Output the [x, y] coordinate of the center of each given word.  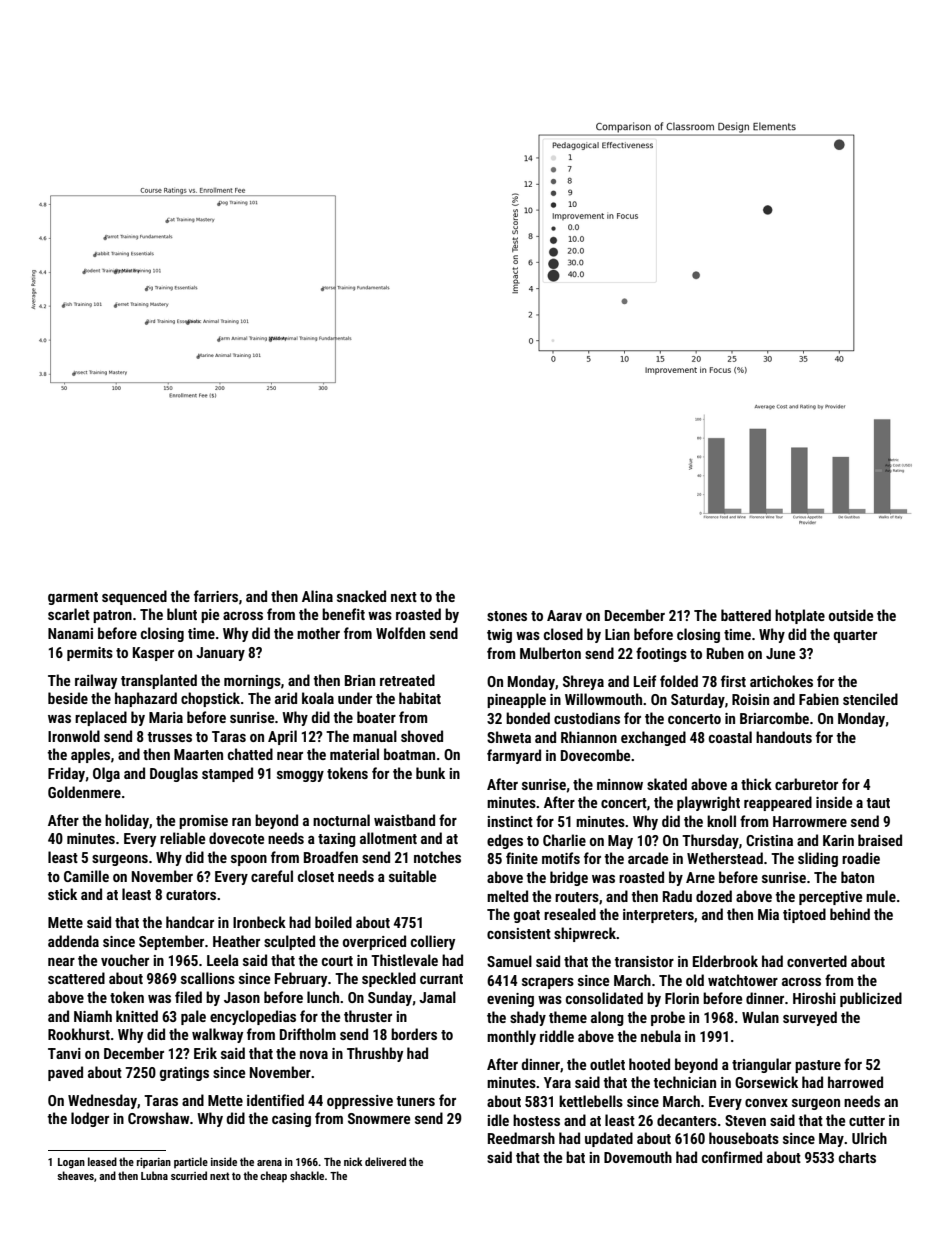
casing [291, 1120]
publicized [871, 999]
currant [441, 979]
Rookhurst [79, 1034]
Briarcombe [774, 718]
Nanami [70, 633]
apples [90, 755]
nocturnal [341, 820]
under [355, 698]
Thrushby [375, 1054]
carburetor [806, 784]
